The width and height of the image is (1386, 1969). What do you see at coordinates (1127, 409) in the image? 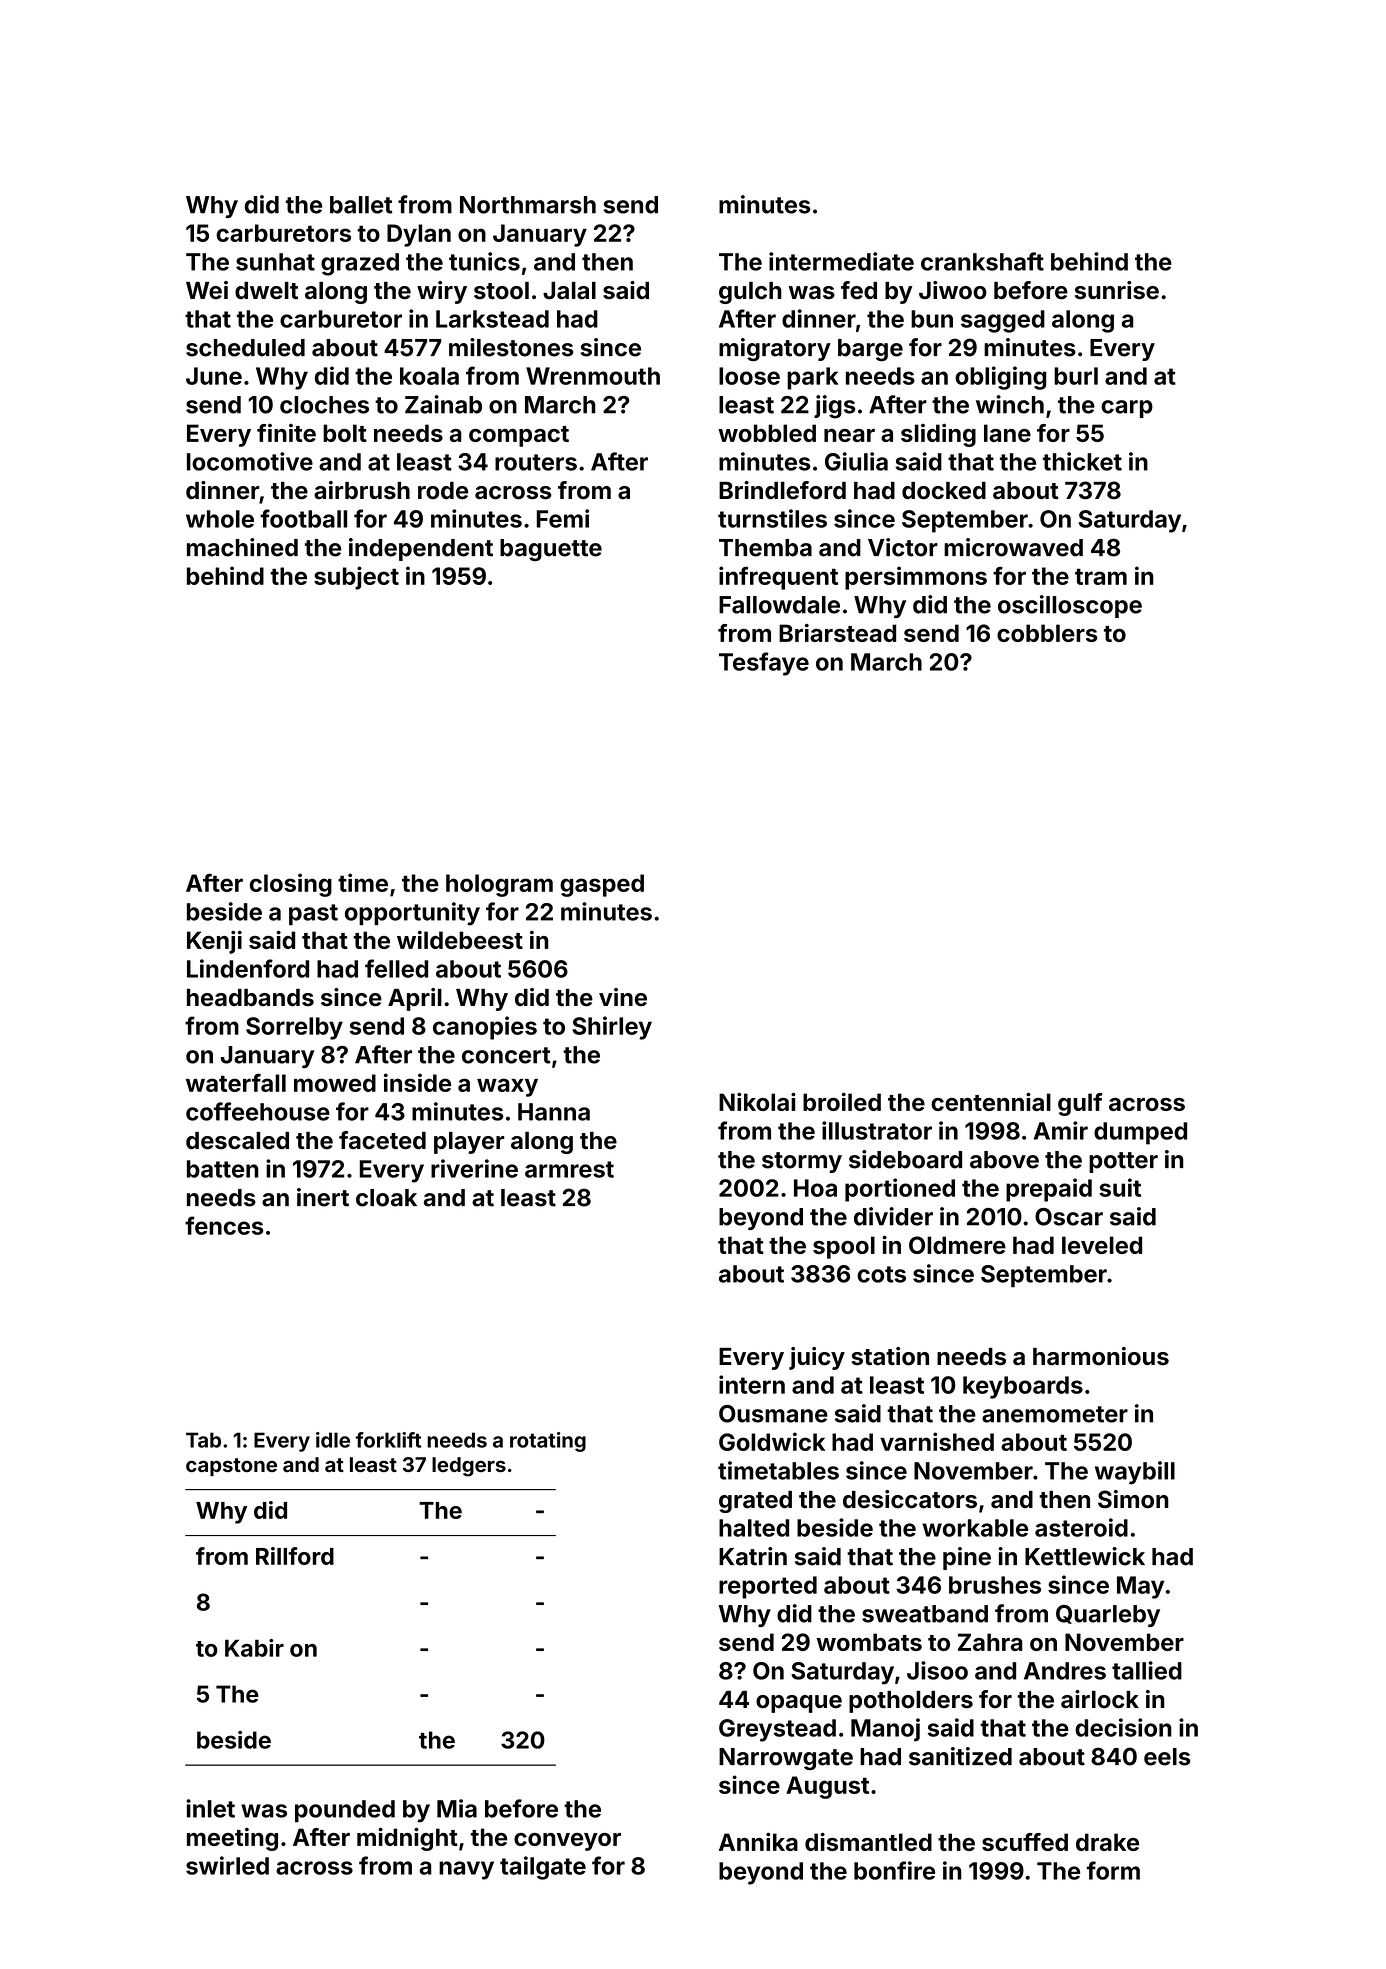
I see `carp` at bounding box center [1127, 409].
